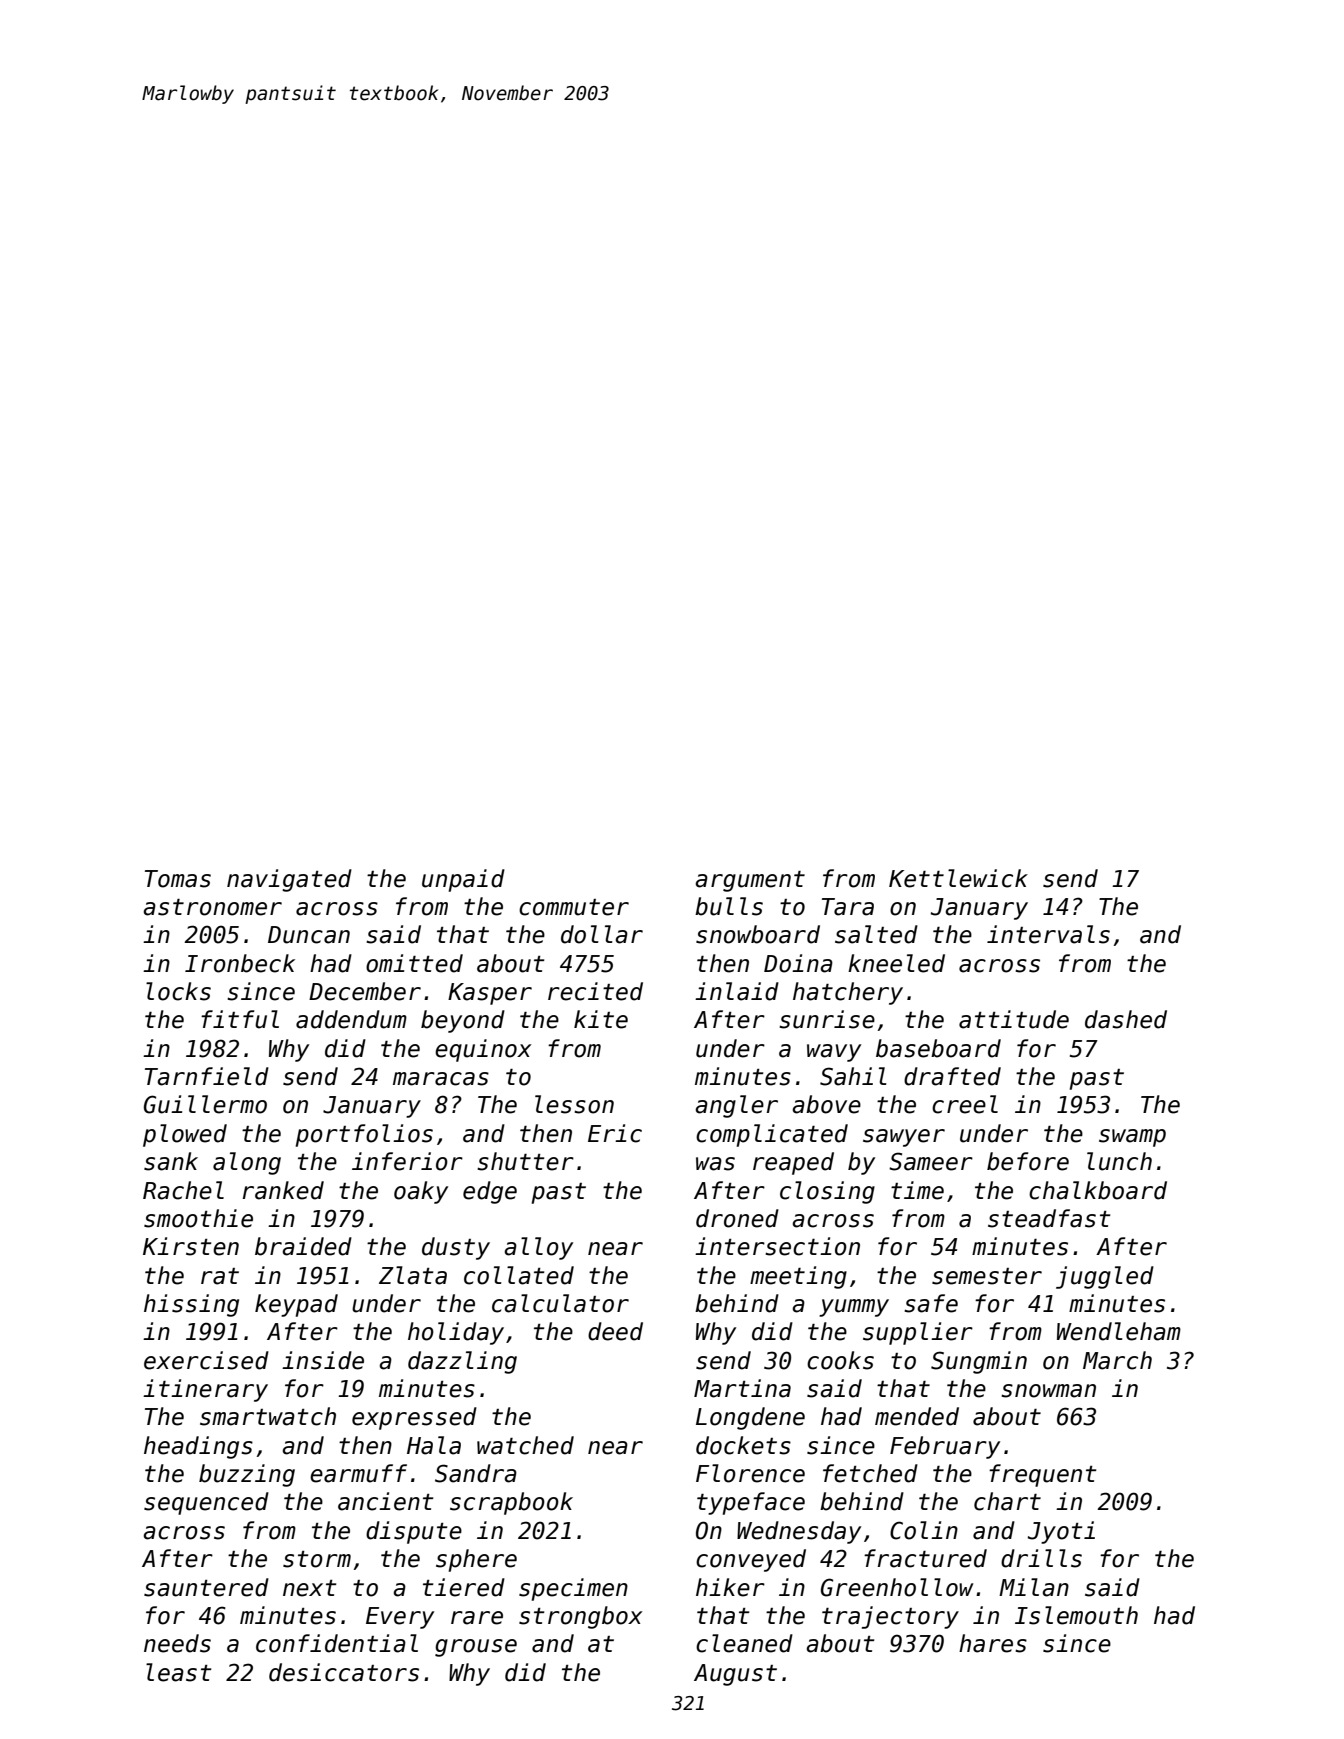 The height and width of the document is (1739, 1344). Describe the element at coordinates (344, 1672) in the document. I see `desiccators` at that location.
